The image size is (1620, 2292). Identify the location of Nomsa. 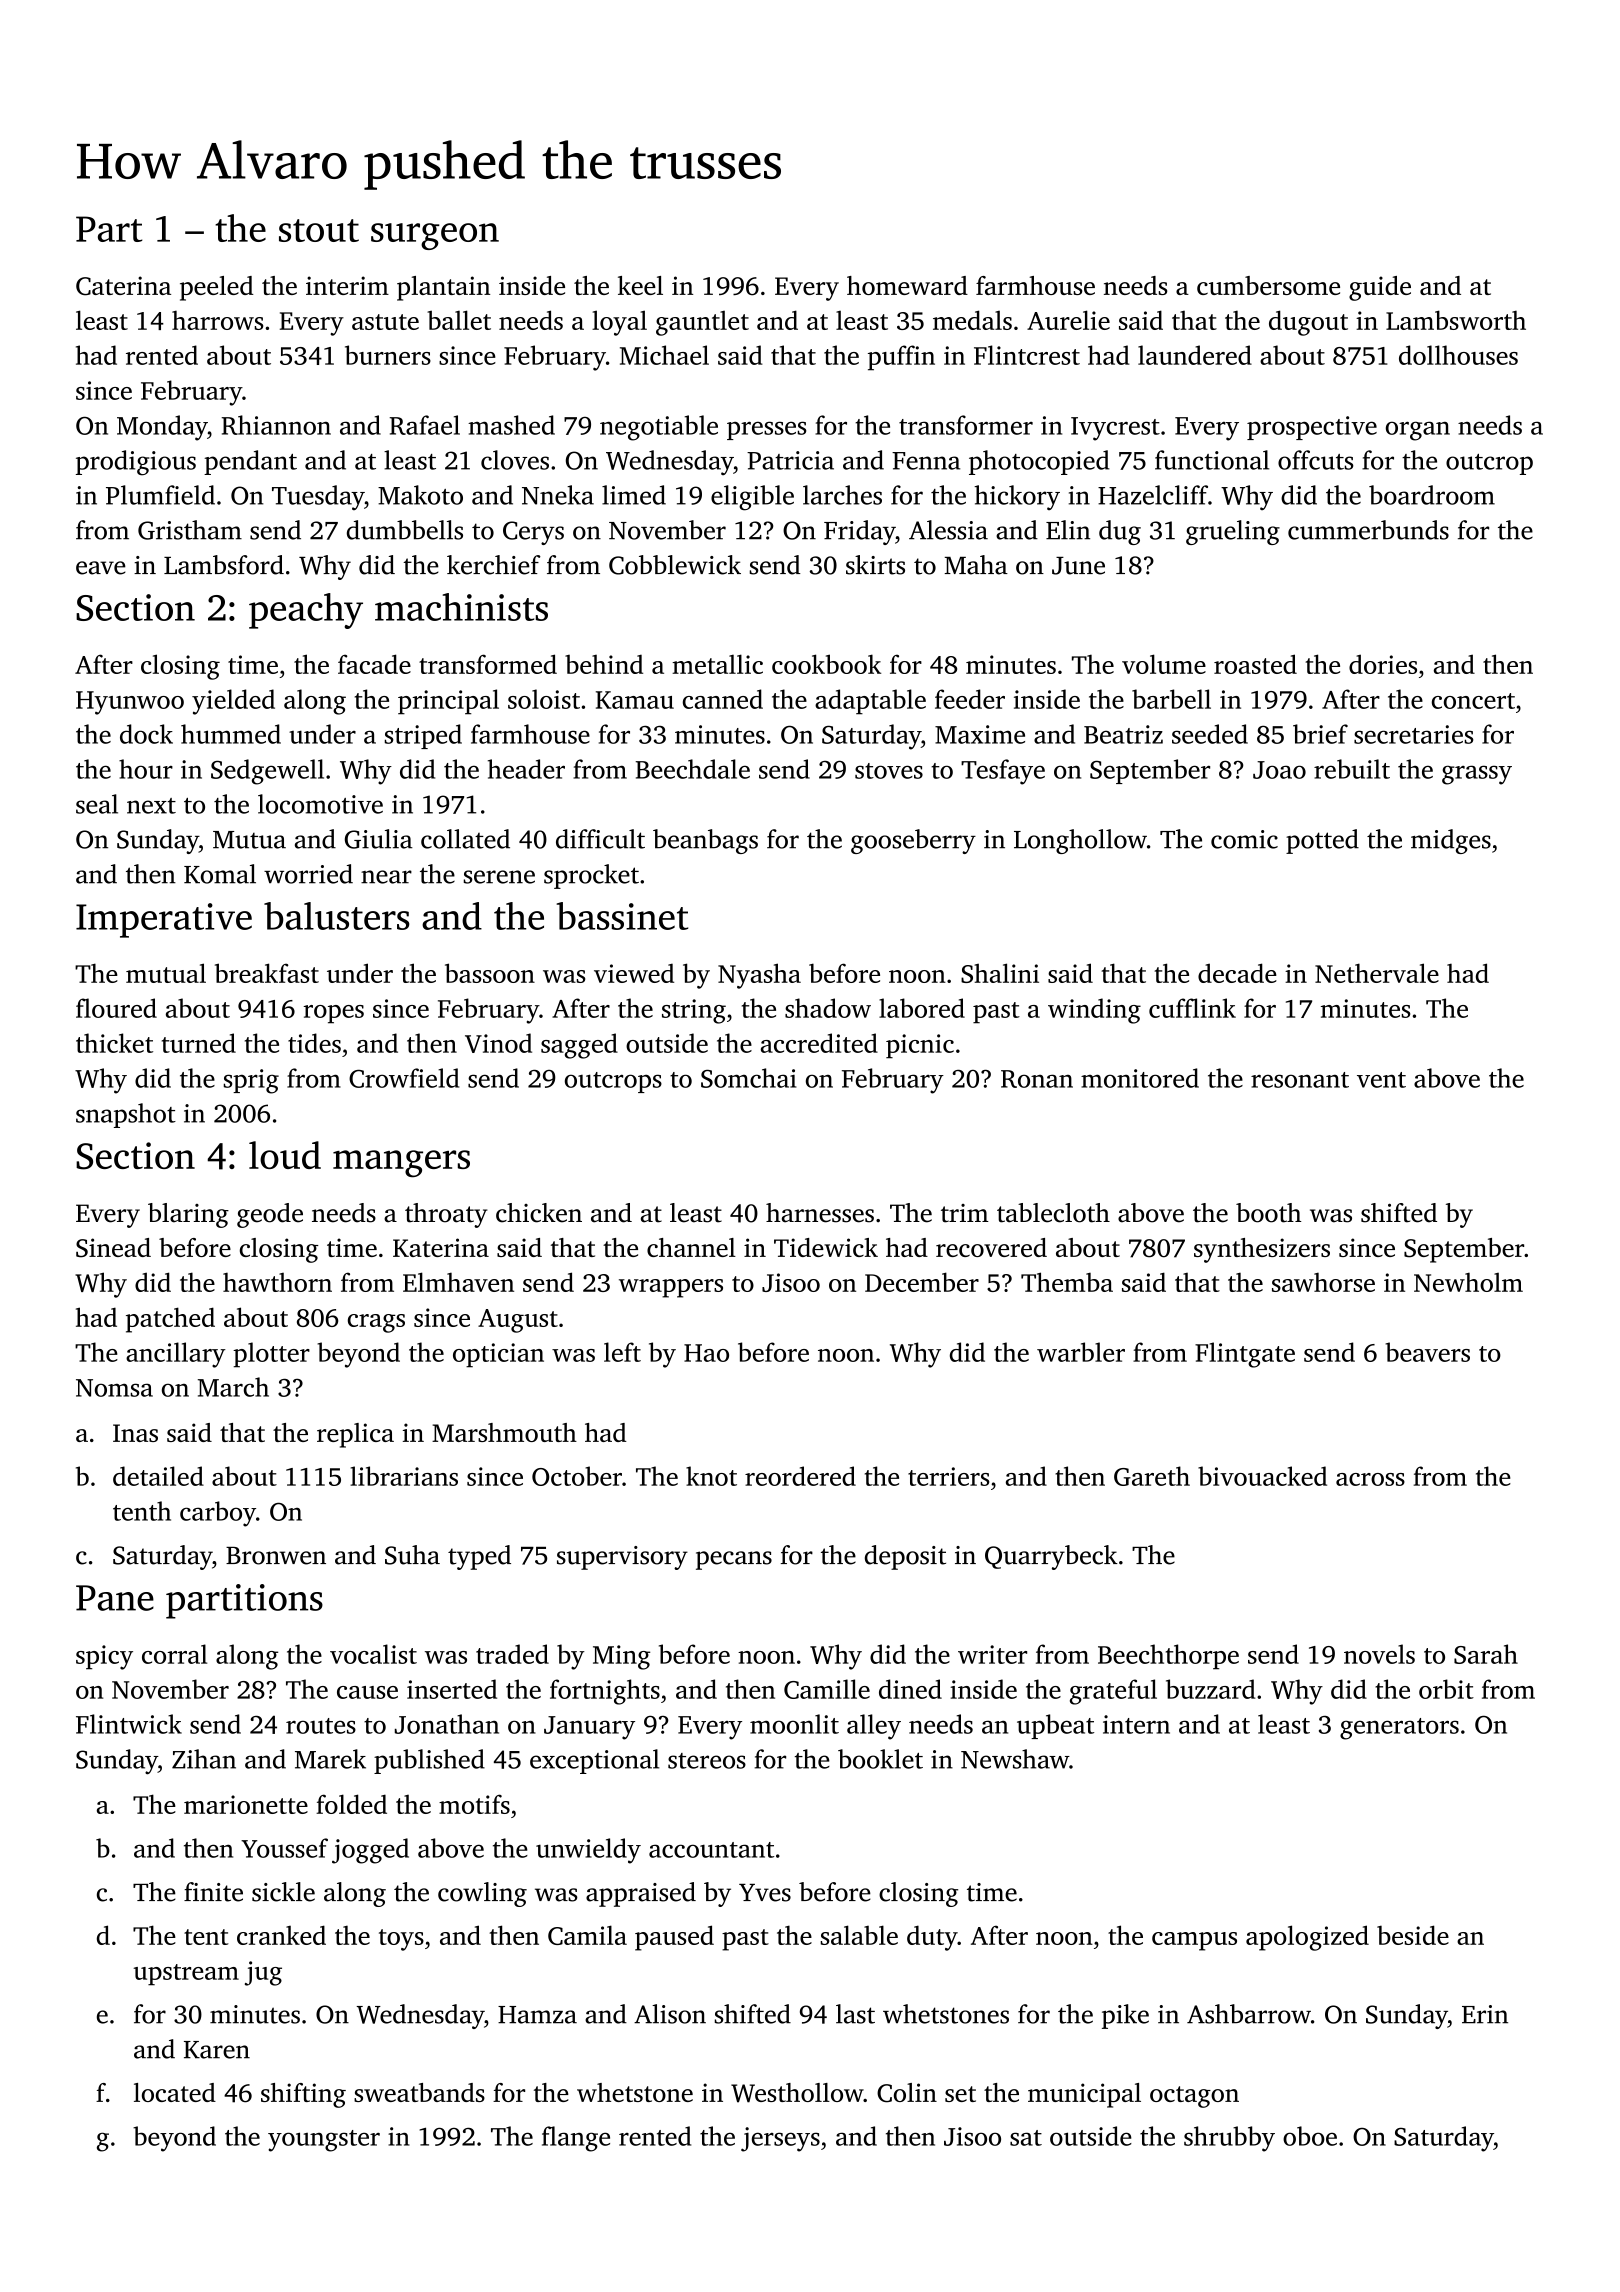
(114, 1388).
